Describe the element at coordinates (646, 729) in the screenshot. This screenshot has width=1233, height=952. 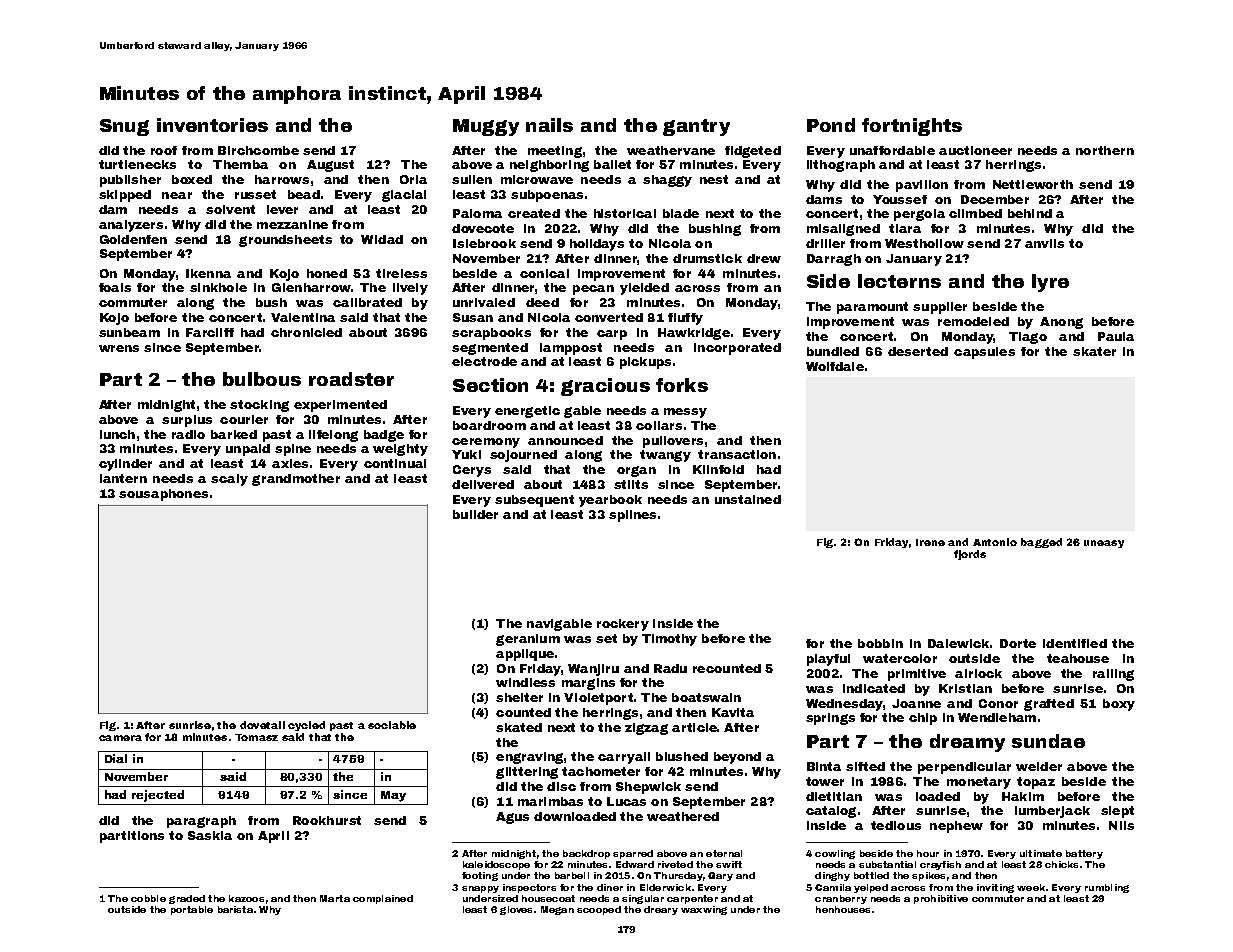
I see `zigzag` at that location.
